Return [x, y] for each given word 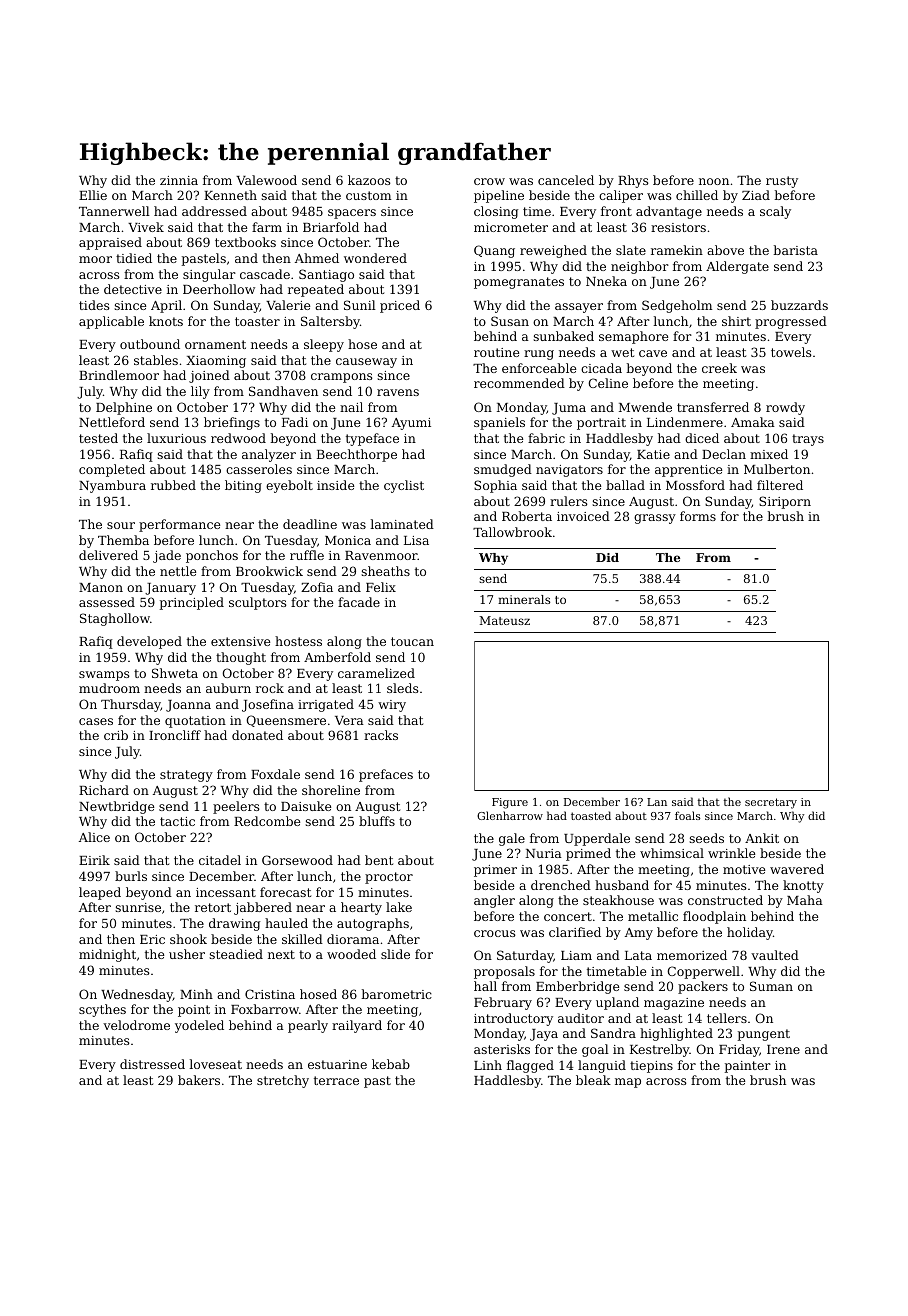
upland [617, 1003]
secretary [771, 803]
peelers [236, 807]
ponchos [212, 556]
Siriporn [785, 502]
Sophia [495, 486]
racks [381, 735]
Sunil [360, 305]
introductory [513, 1019]
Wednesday [137, 995]
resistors [678, 227]
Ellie [93, 195]
